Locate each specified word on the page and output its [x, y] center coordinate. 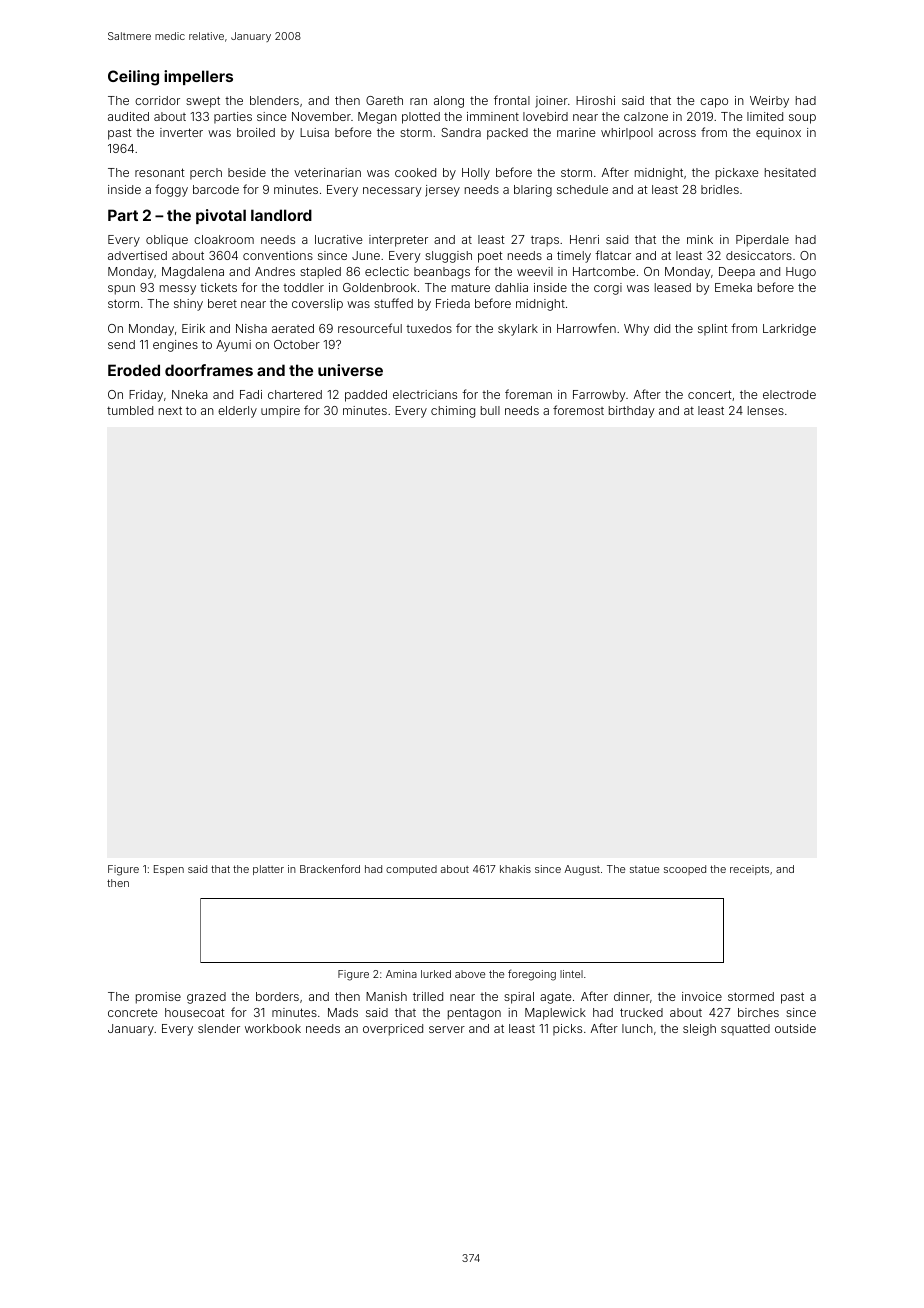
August [582, 870]
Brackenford [330, 868]
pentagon [474, 1014]
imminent [493, 116]
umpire [280, 412]
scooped [685, 870]
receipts [749, 870]
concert [710, 394]
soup [802, 119]
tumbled [130, 410]
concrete [132, 1012]
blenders [274, 100]
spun [121, 290]
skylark [518, 330]
